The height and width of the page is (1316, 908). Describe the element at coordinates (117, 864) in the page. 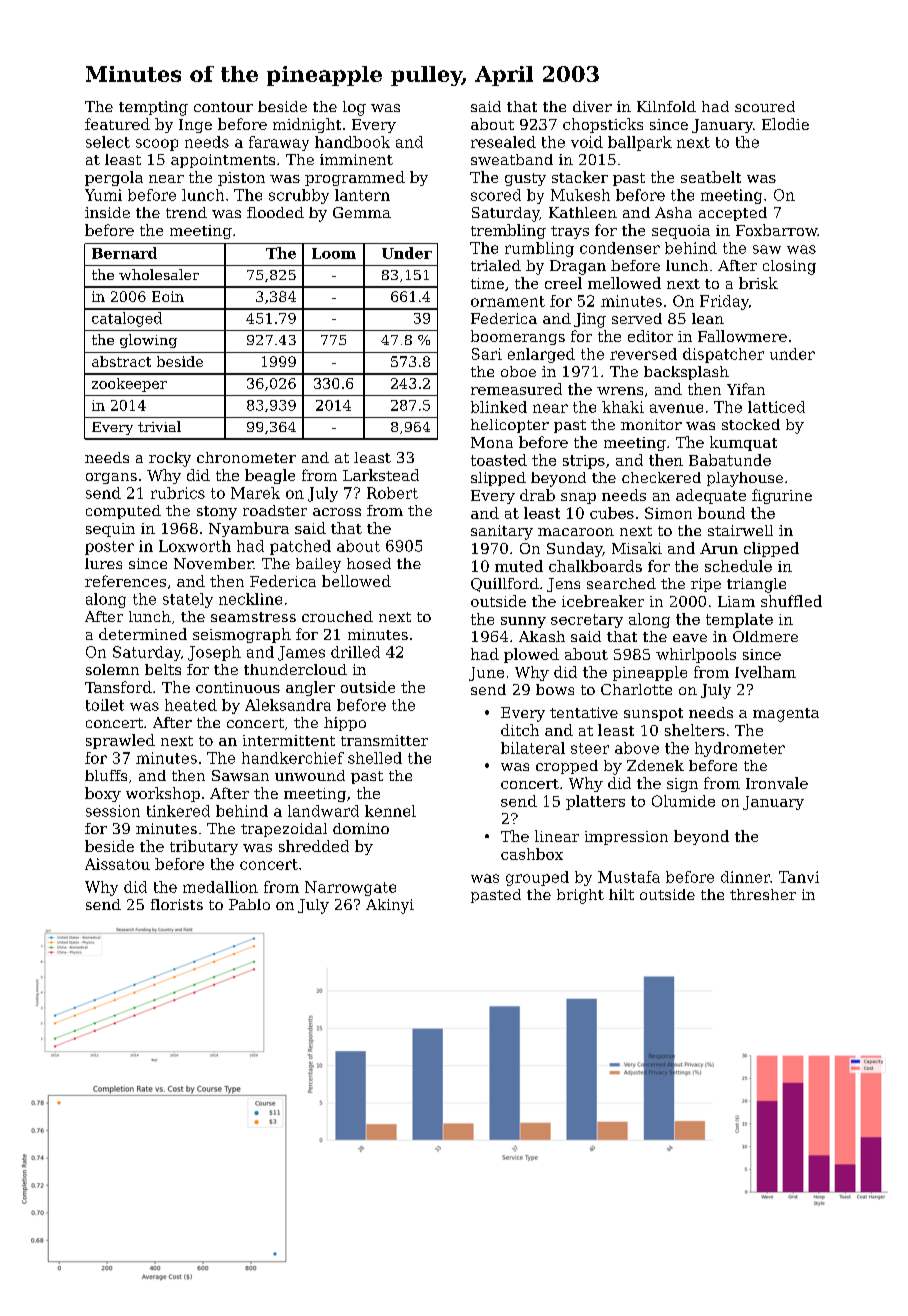

I see `Aissatou` at that location.
